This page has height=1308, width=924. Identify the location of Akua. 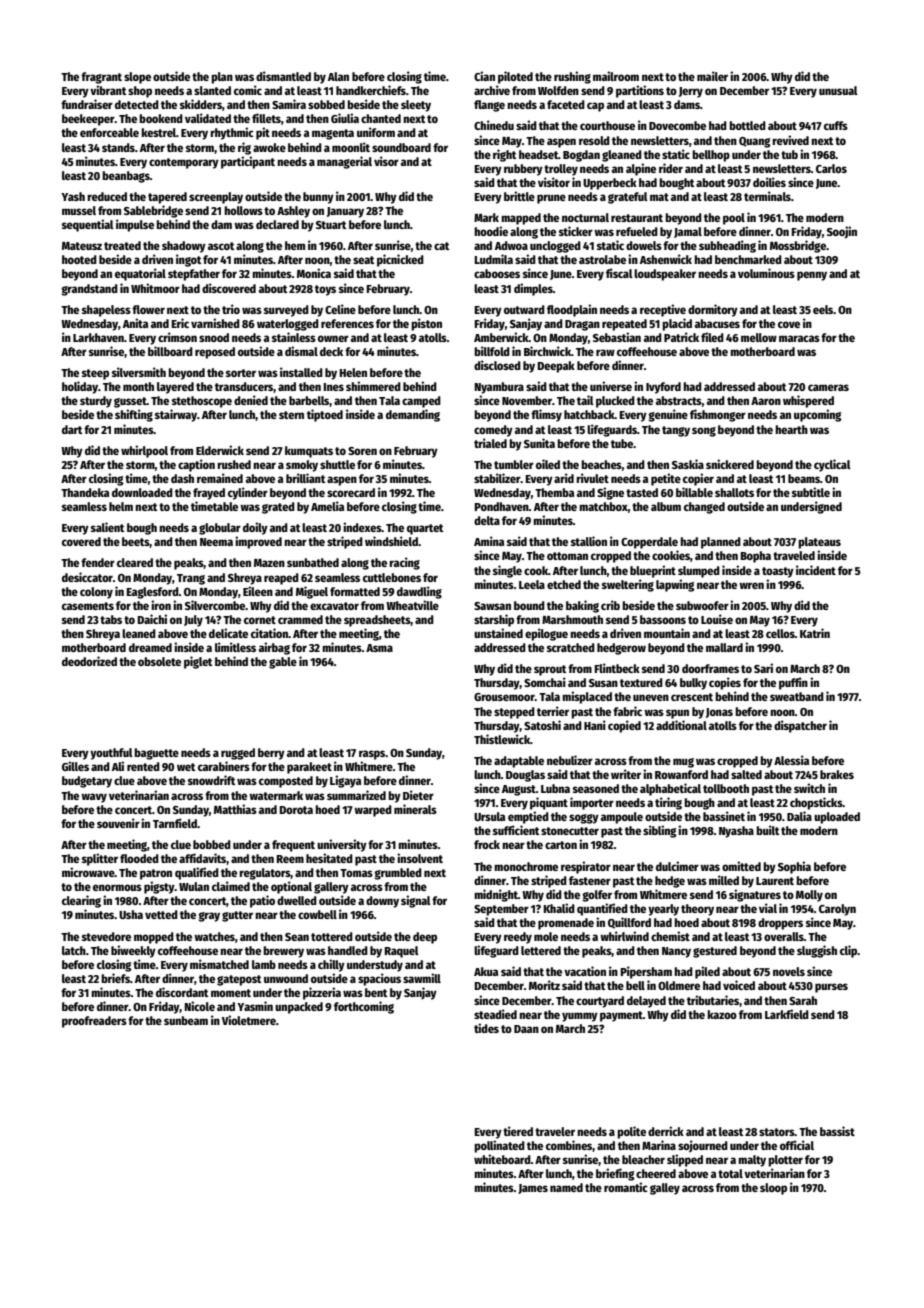
(486, 971).
